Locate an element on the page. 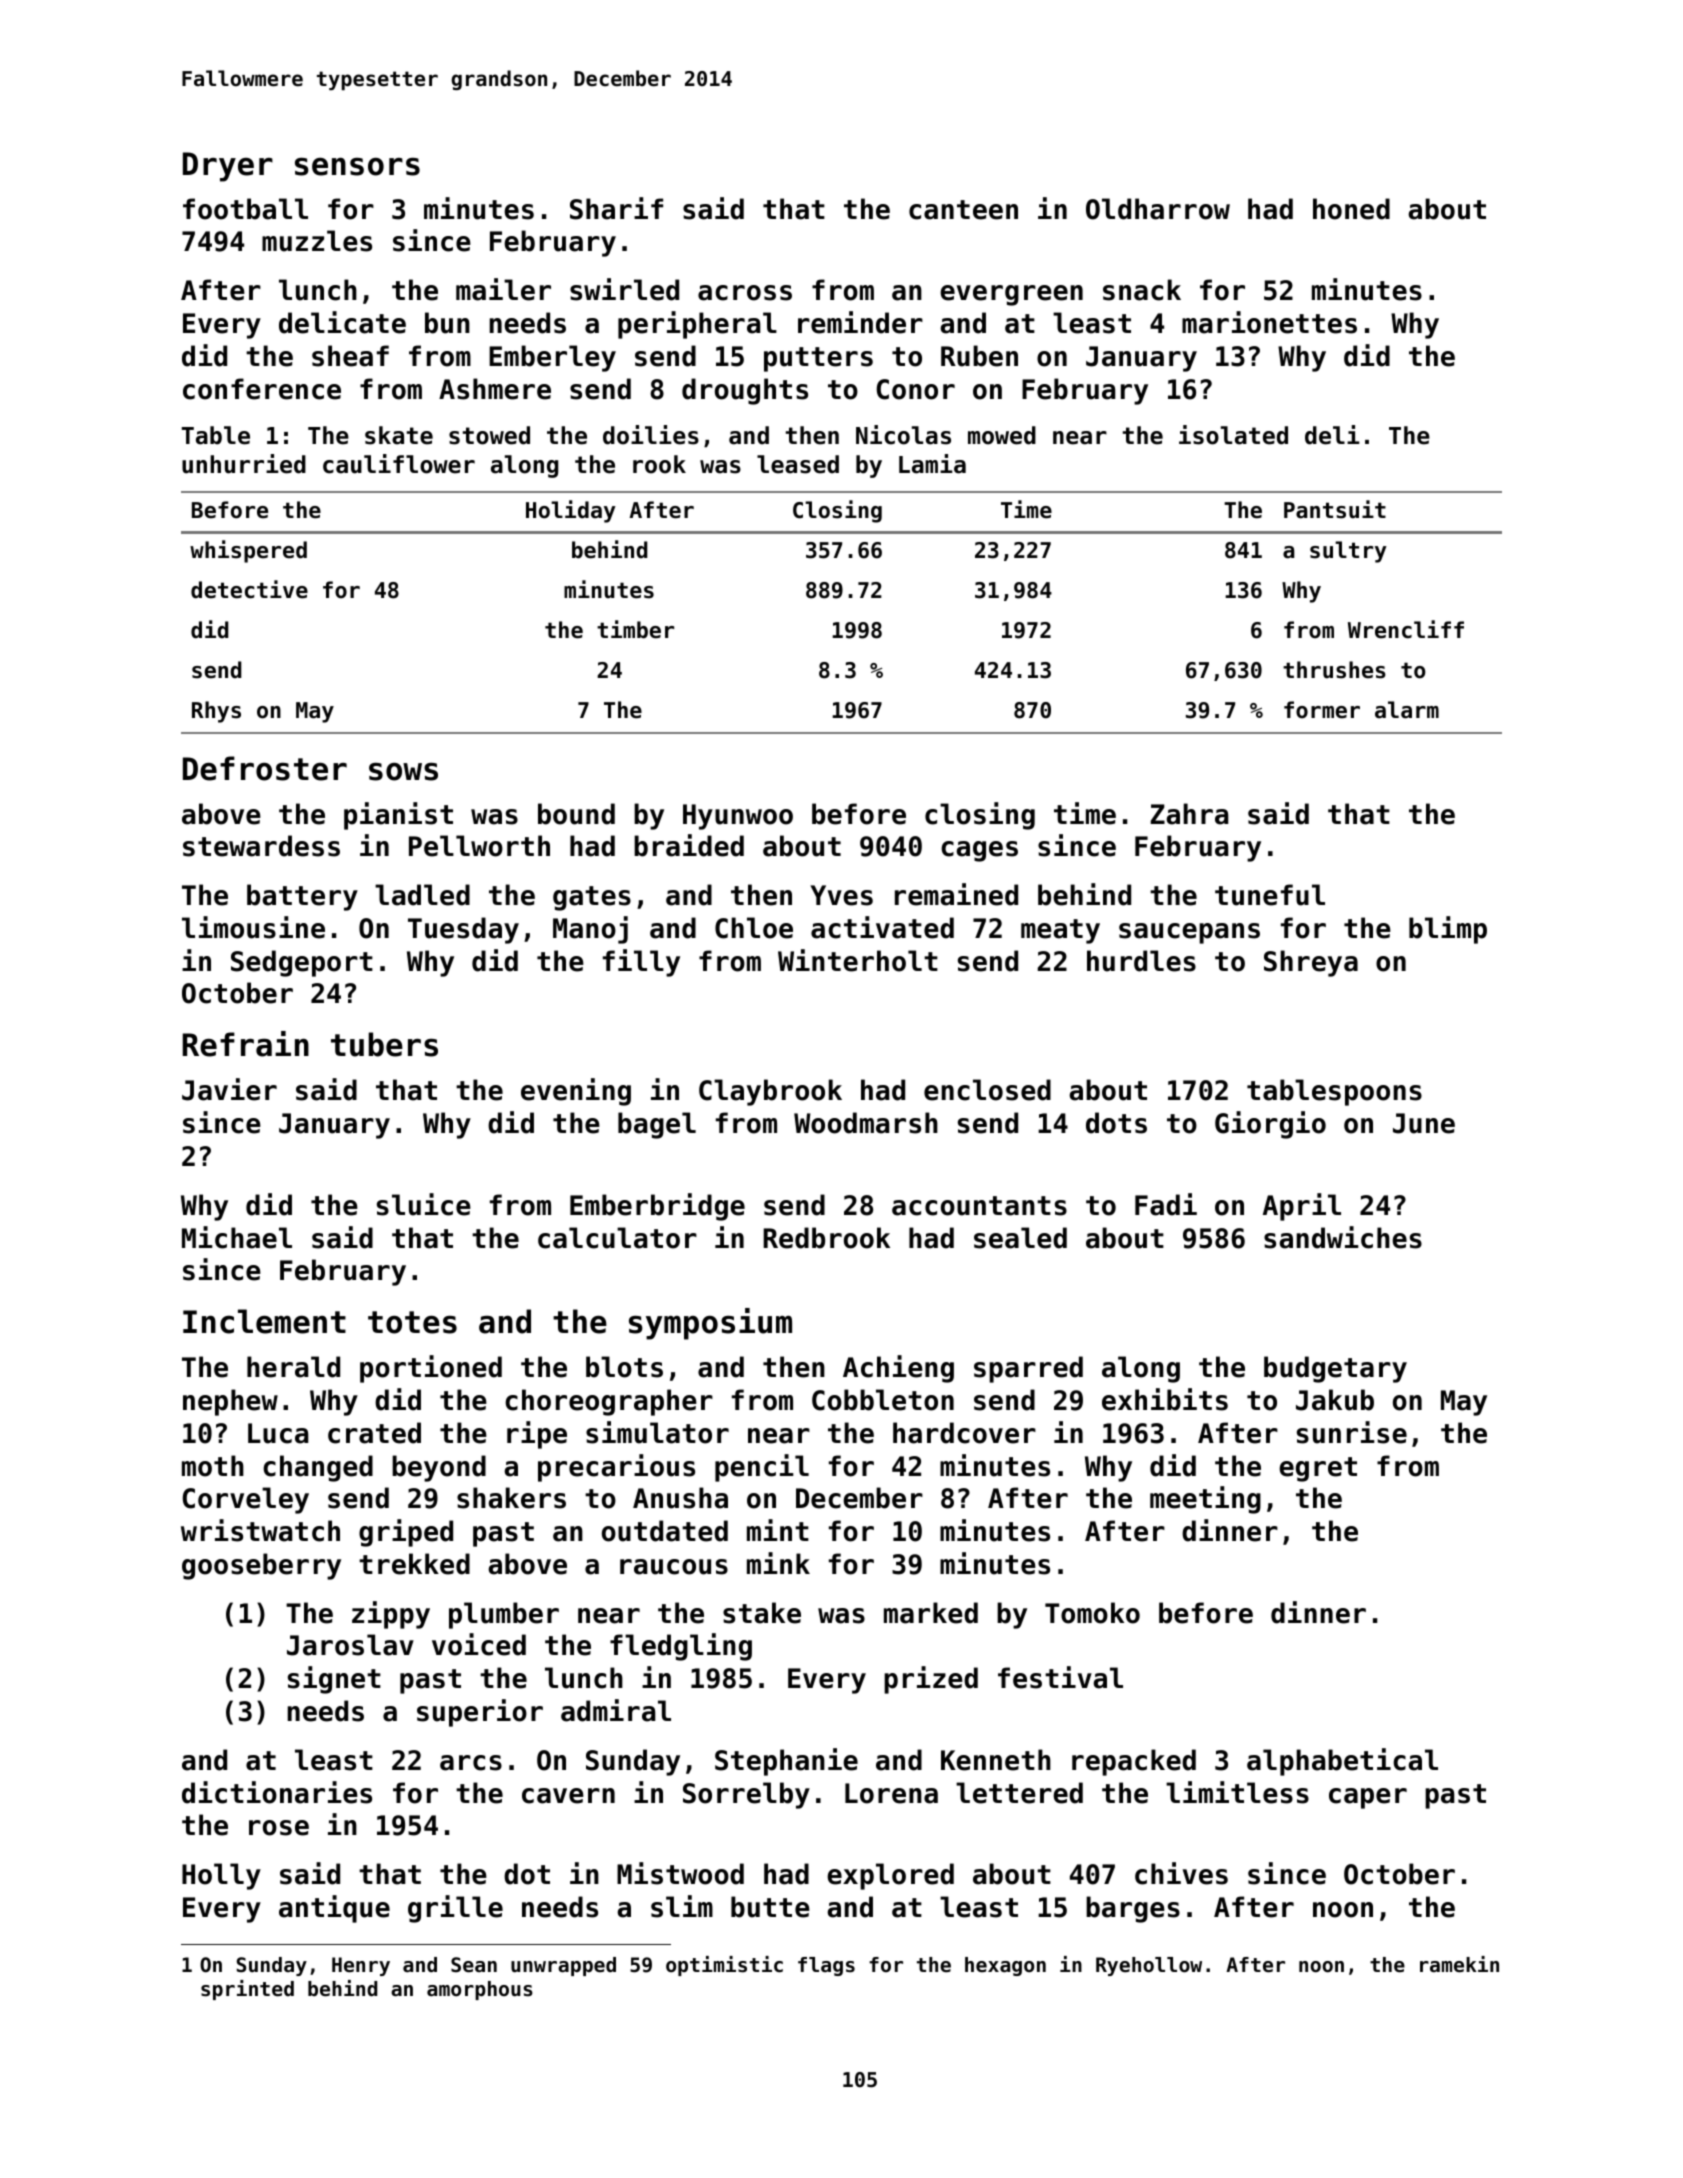 The width and height of the image is (1683, 2178). Lamia is located at coordinates (932, 464).
